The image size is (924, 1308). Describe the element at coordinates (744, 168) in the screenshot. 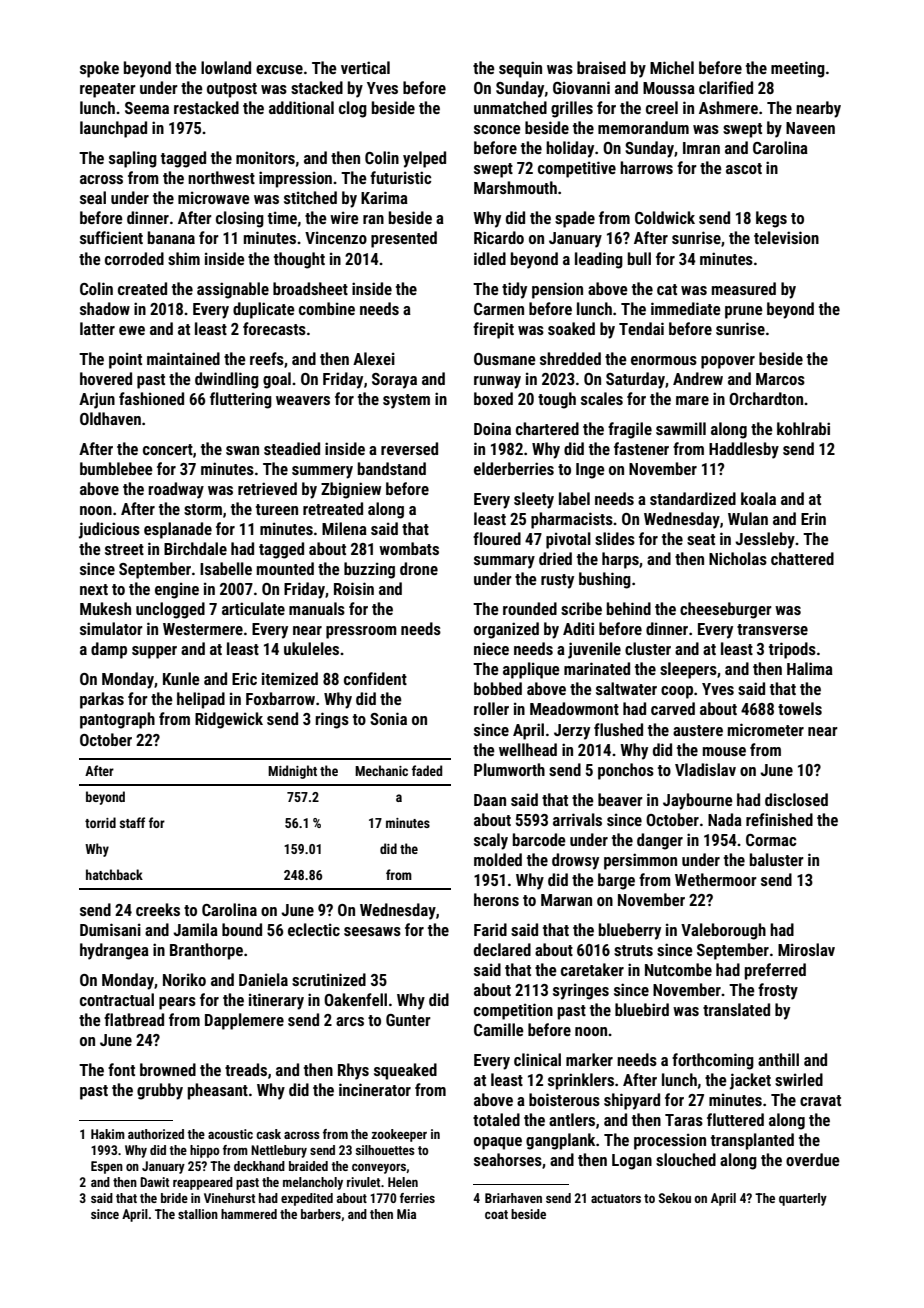

I see `ascot` at that location.
